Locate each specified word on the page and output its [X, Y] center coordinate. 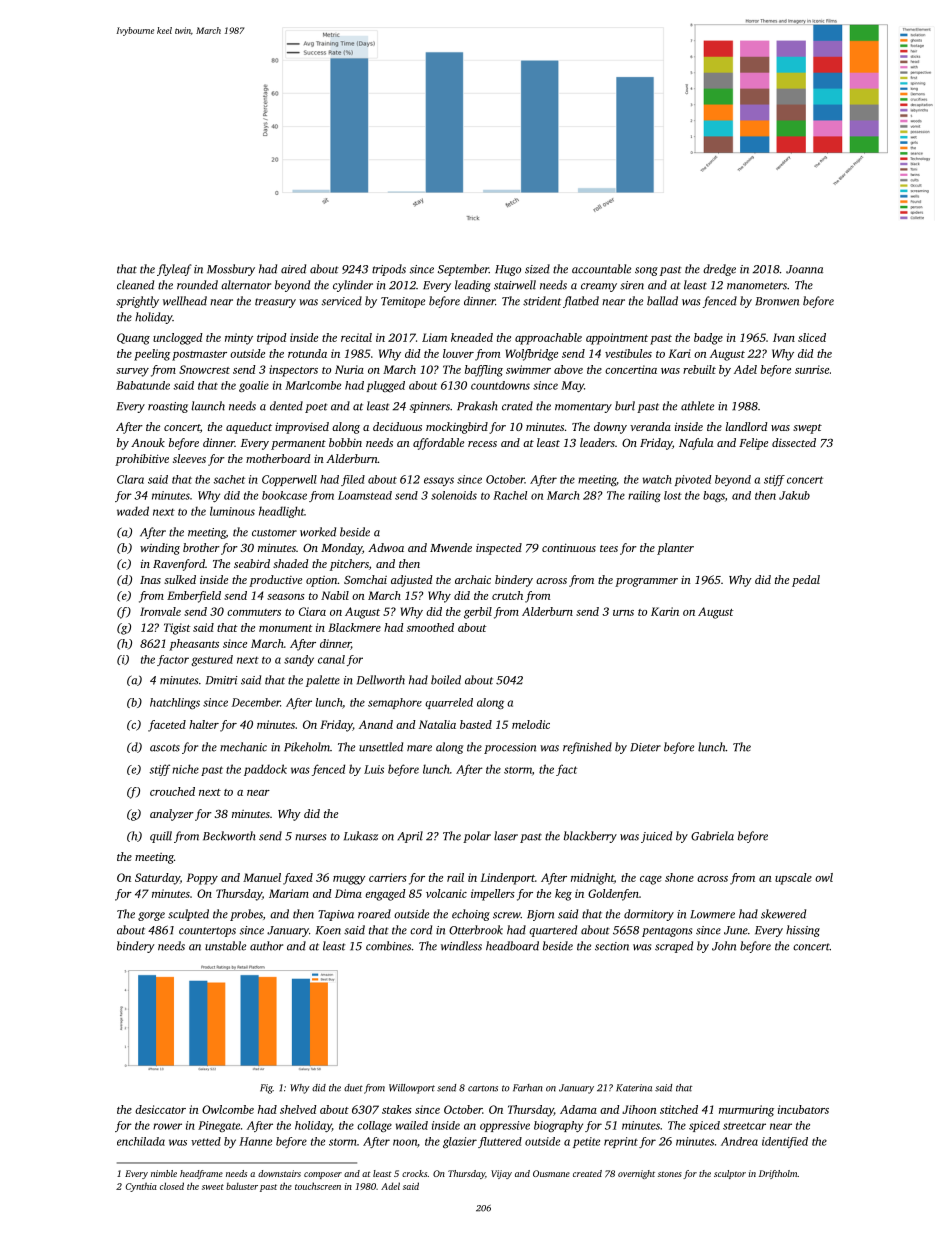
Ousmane [551, 1173]
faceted [167, 726]
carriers [388, 877]
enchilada [141, 1141]
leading [473, 286]
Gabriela [712, 836]
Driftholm [778, 1174]
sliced [812, 337]
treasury [275, 303]
